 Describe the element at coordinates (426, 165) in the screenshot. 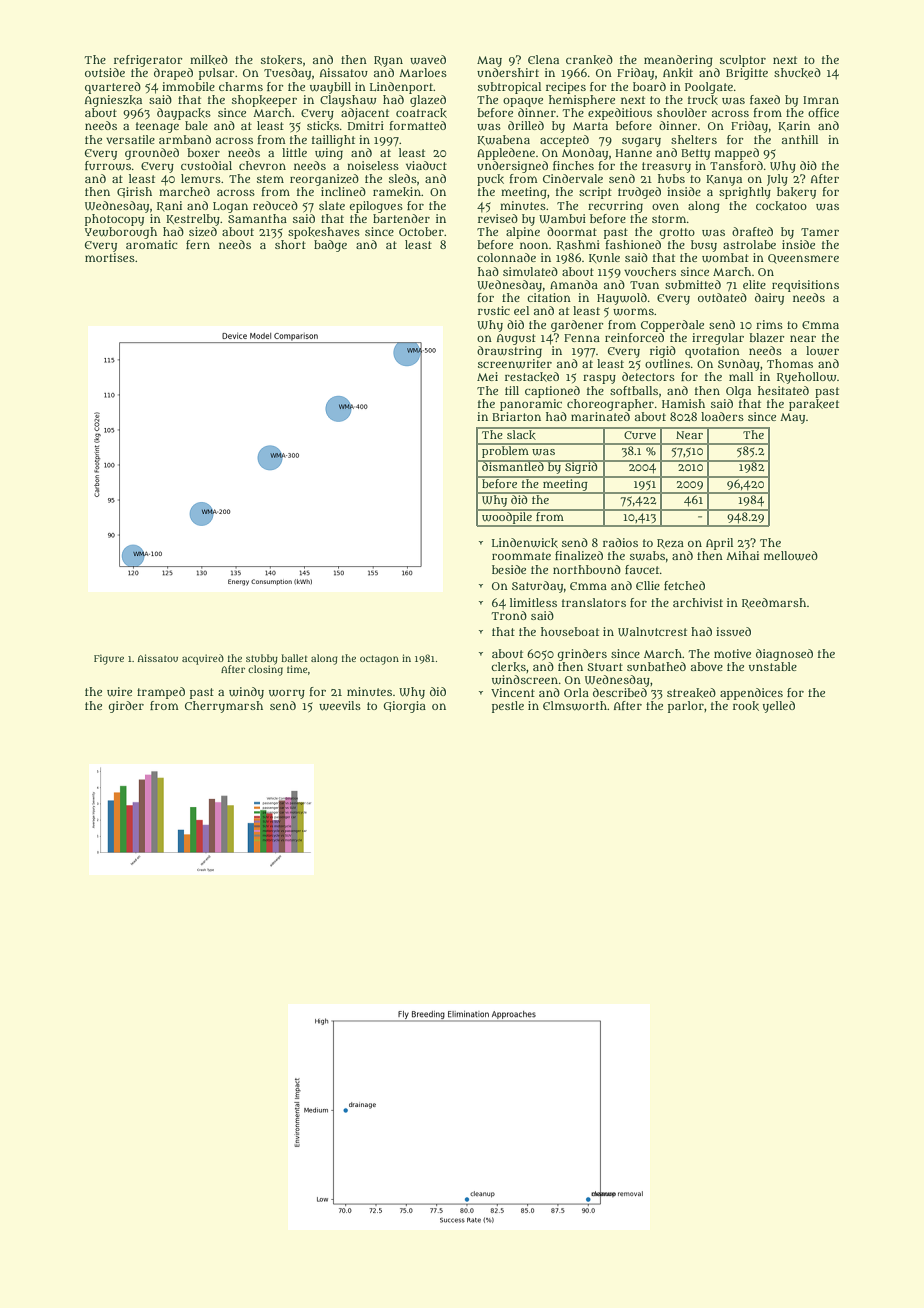

I see `viaduct` at that location.
